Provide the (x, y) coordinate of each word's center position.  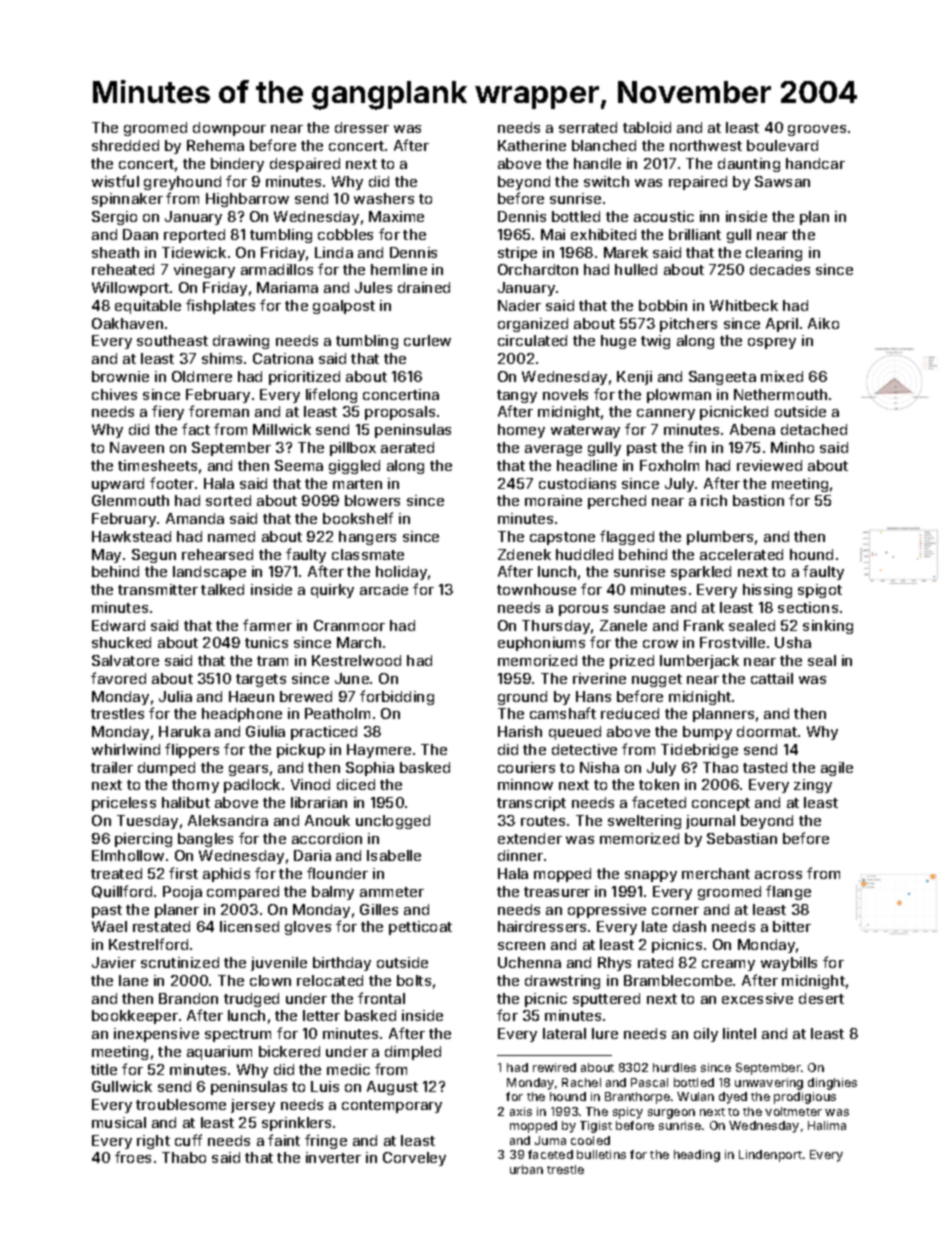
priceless (124, 804)
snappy (651, 876)
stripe (517, 254)
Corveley (414, 1159)
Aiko (823, 323)
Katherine (532, 145)
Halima (827, 1125)
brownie (120, 376)
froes (133, 1157)
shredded (125, 145)
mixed (782, 376)
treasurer (557, 892)
